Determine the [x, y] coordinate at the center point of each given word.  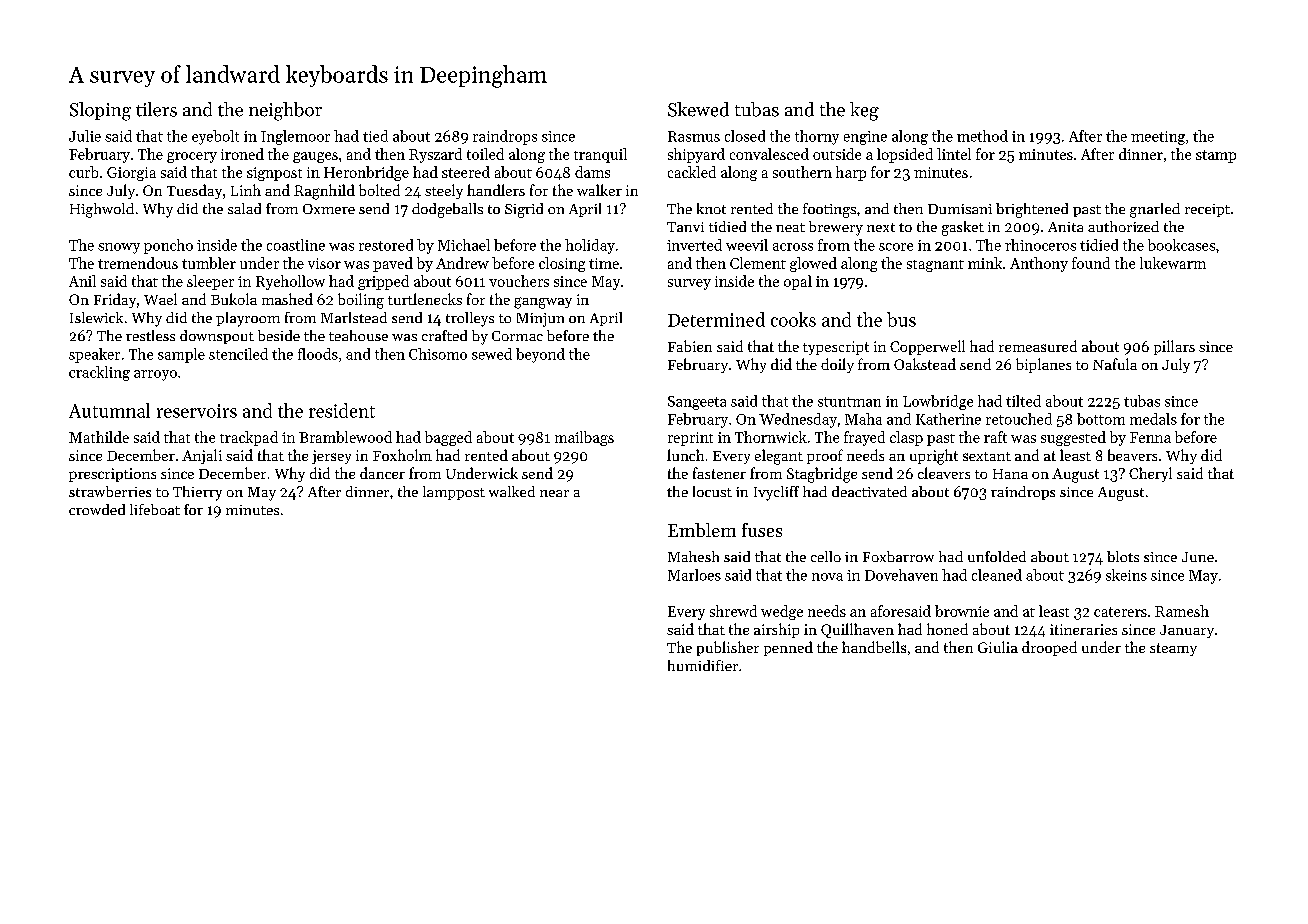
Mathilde [99, 437]
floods [318, 354]
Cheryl [1150, 474]
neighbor [285, 111]
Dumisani [960, 209]
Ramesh [1182, 611]
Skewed [698, 109]
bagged [448, 438]
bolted [379, 190]
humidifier [703, 665]
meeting [1158, 138]
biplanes [1043, 365]
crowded [97, 509]
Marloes [694, 575]
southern [802, 172]
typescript [836, 348]
